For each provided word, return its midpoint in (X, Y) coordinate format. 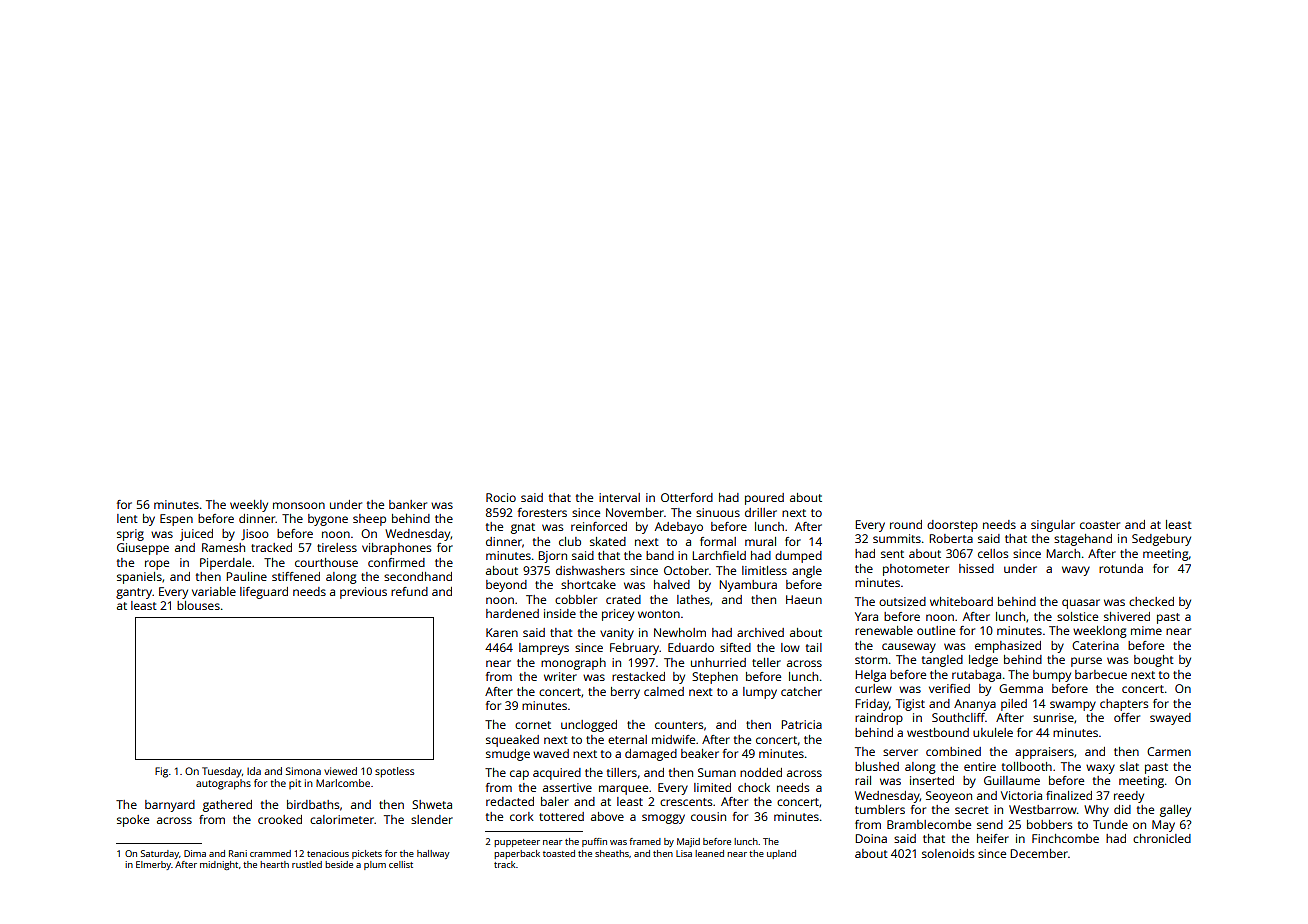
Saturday (160, 854)
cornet (533, 725)
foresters (542, 512)
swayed (1170, 719)
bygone (328, 520)
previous (363, 593)
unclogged (589, 726)
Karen (502, 632)
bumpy (1052, 676)
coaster (1100, 525)
